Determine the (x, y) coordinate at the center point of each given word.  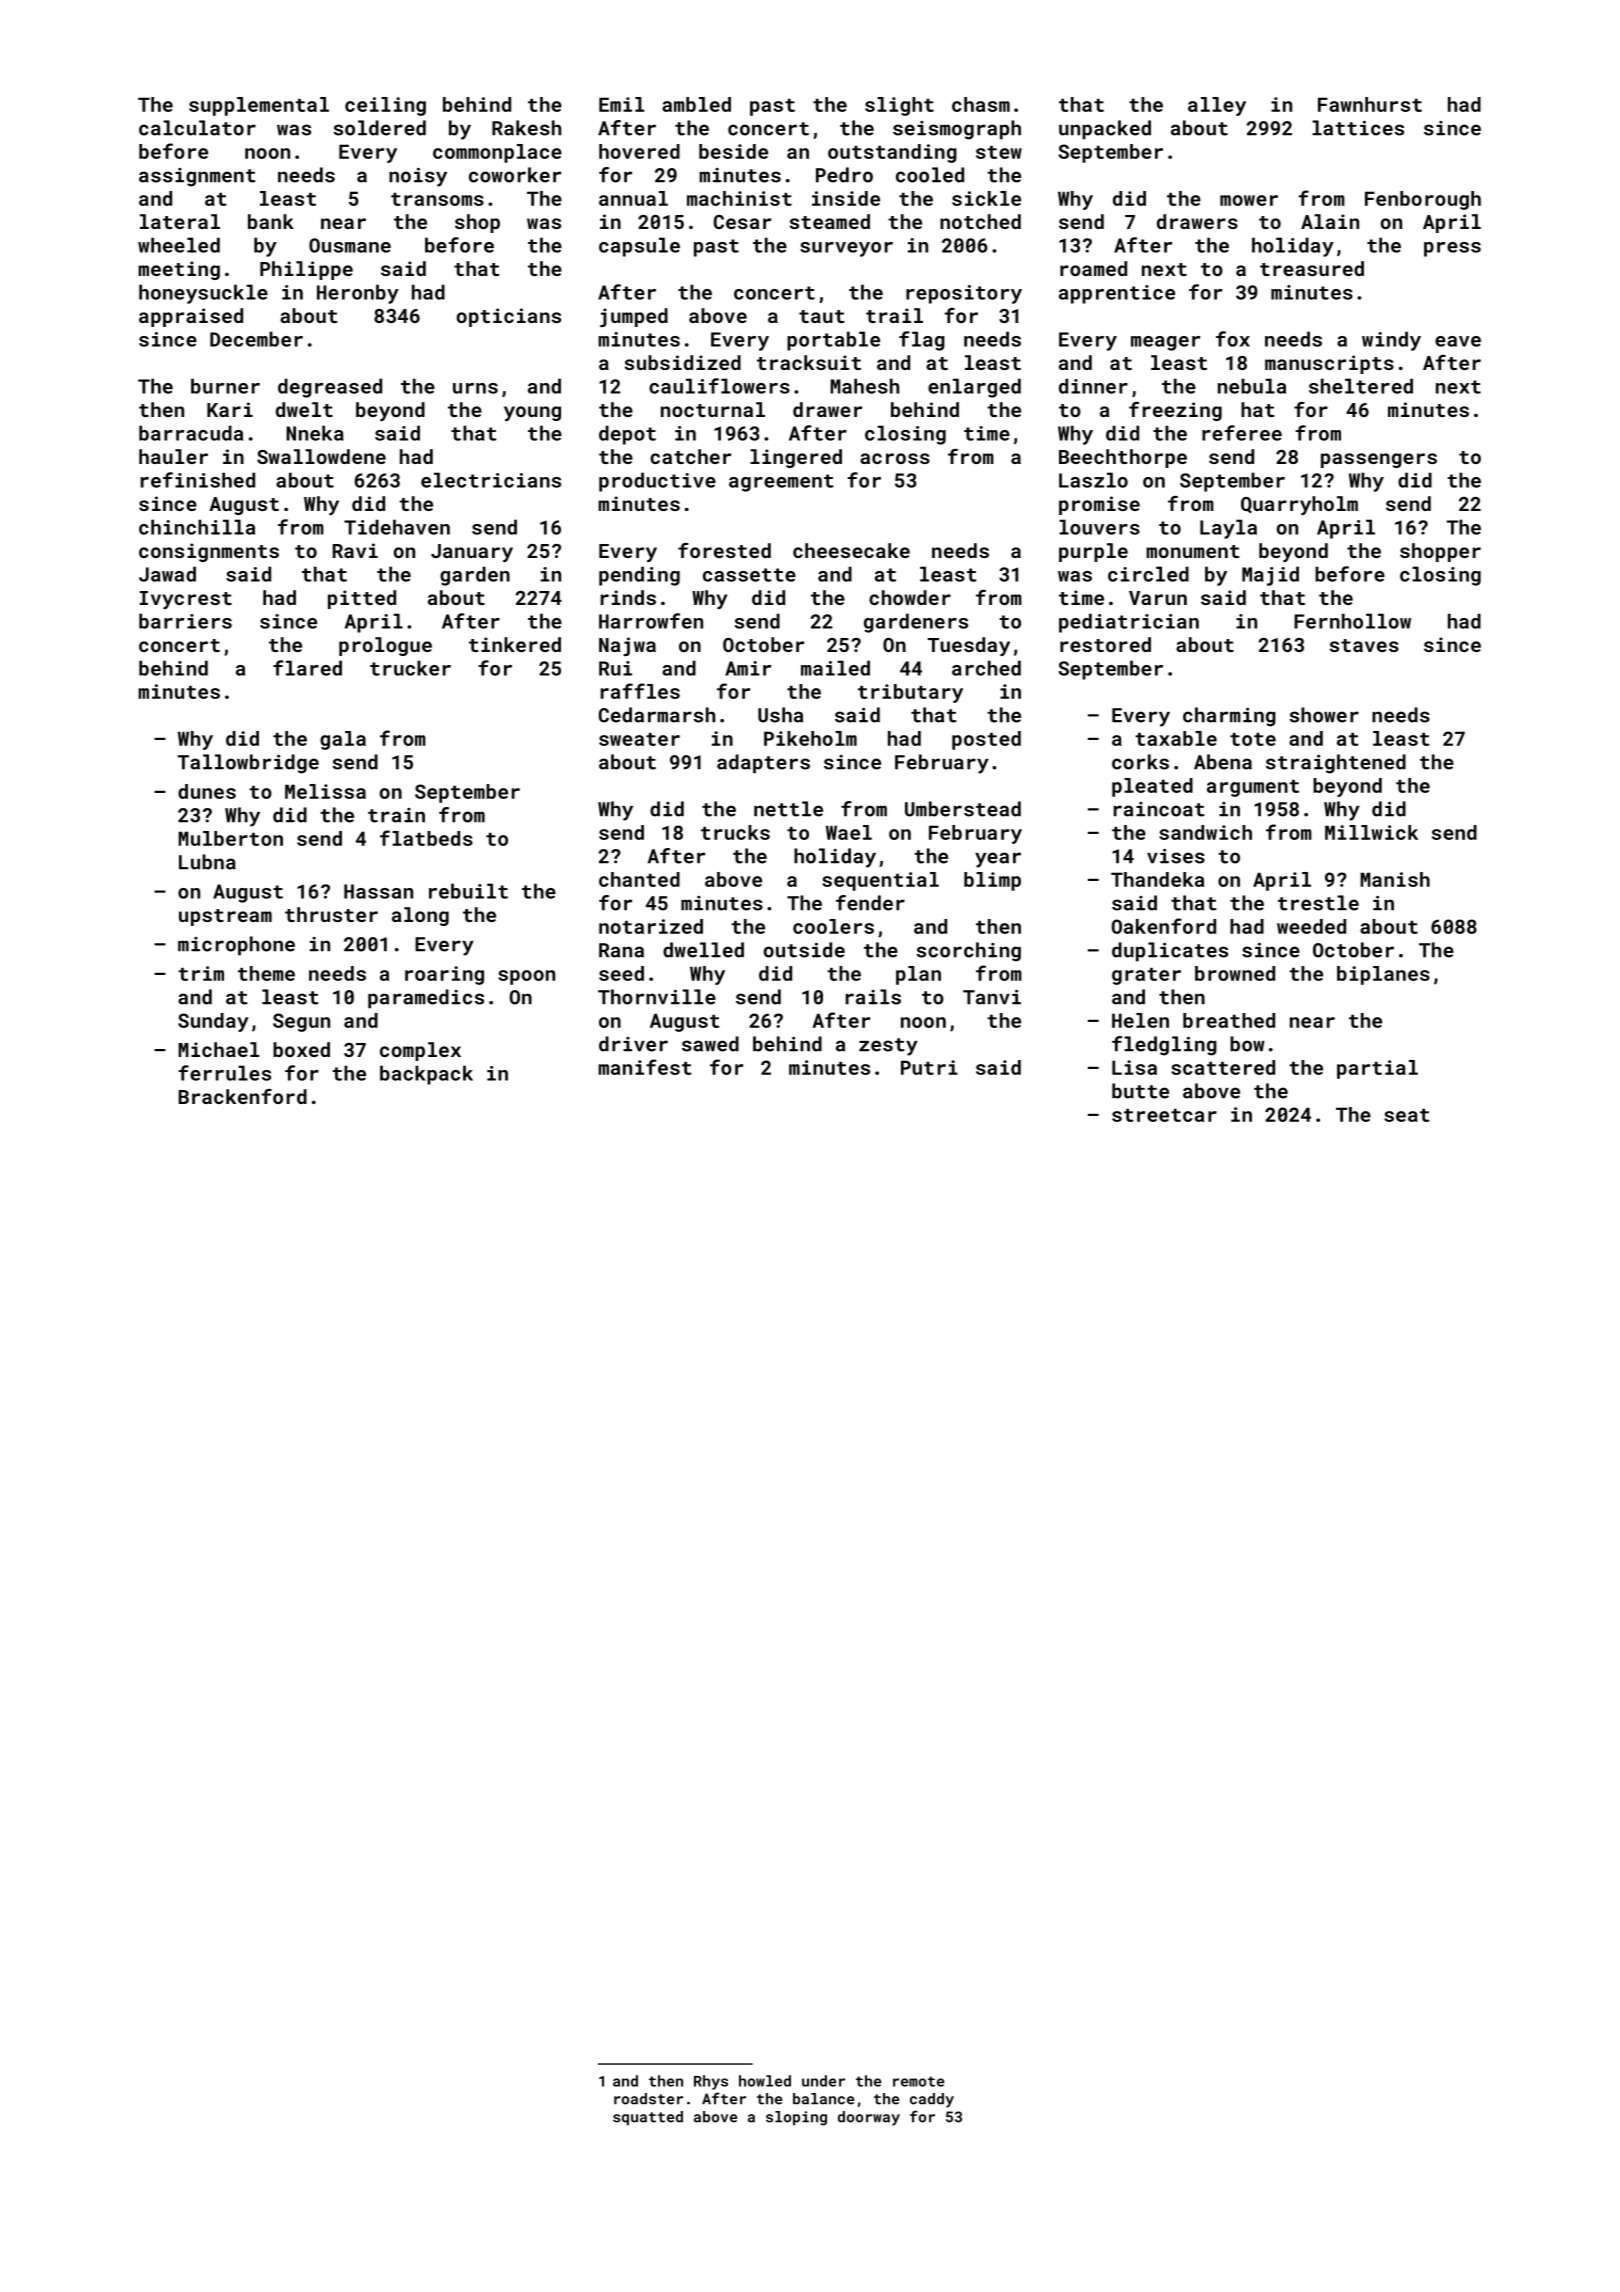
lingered (796, 458)
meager (1165, 343)
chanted (639, 879)
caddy (932, 2100)
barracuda (191, 433)
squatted (648, 2118)
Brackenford (243, 1096)
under (823, 2081)
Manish (1395, 879)
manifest (645, 1067)
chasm (981, 104)
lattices (1358, 128)
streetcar (1164, 1115)
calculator (197, 128)
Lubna (207, 862)
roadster (648, 2099)
